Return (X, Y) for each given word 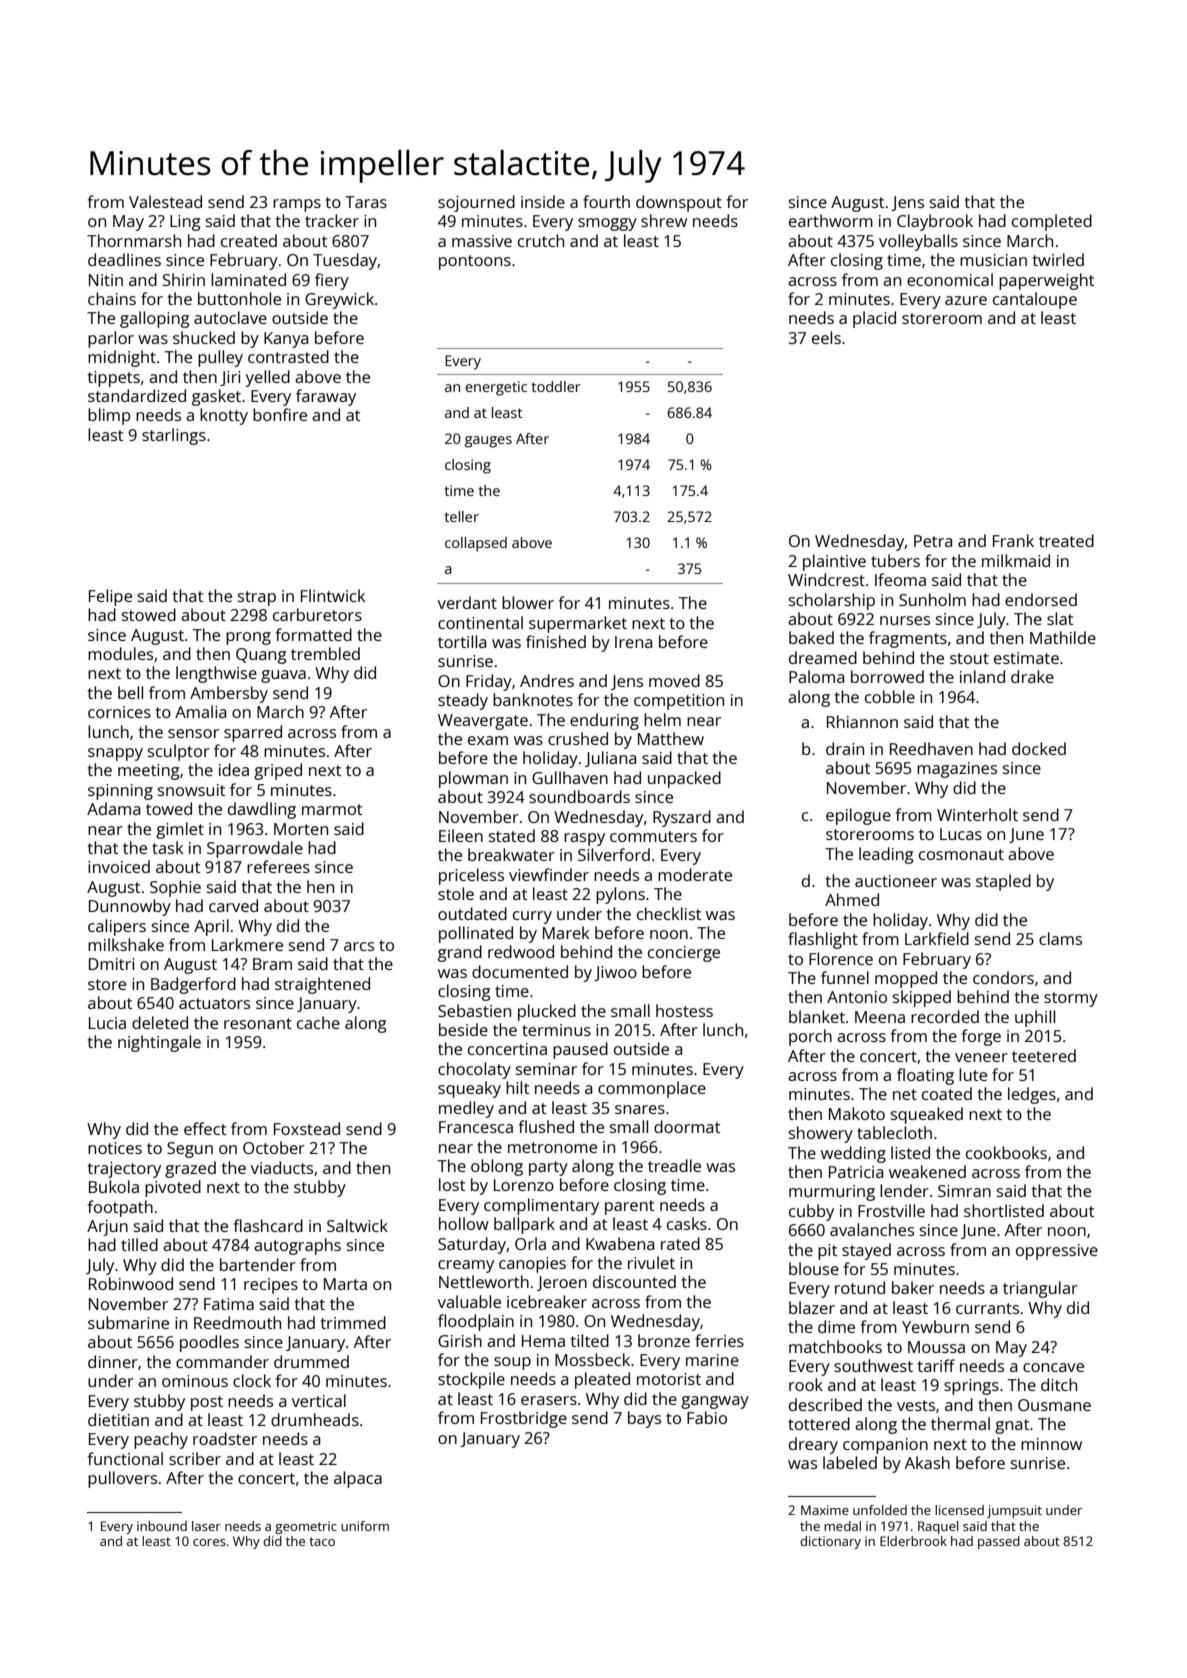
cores (209, 1542)
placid (874, 319)
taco (322, 1541)
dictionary (830, 1542)
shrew (664, 220)
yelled (268, 378)
